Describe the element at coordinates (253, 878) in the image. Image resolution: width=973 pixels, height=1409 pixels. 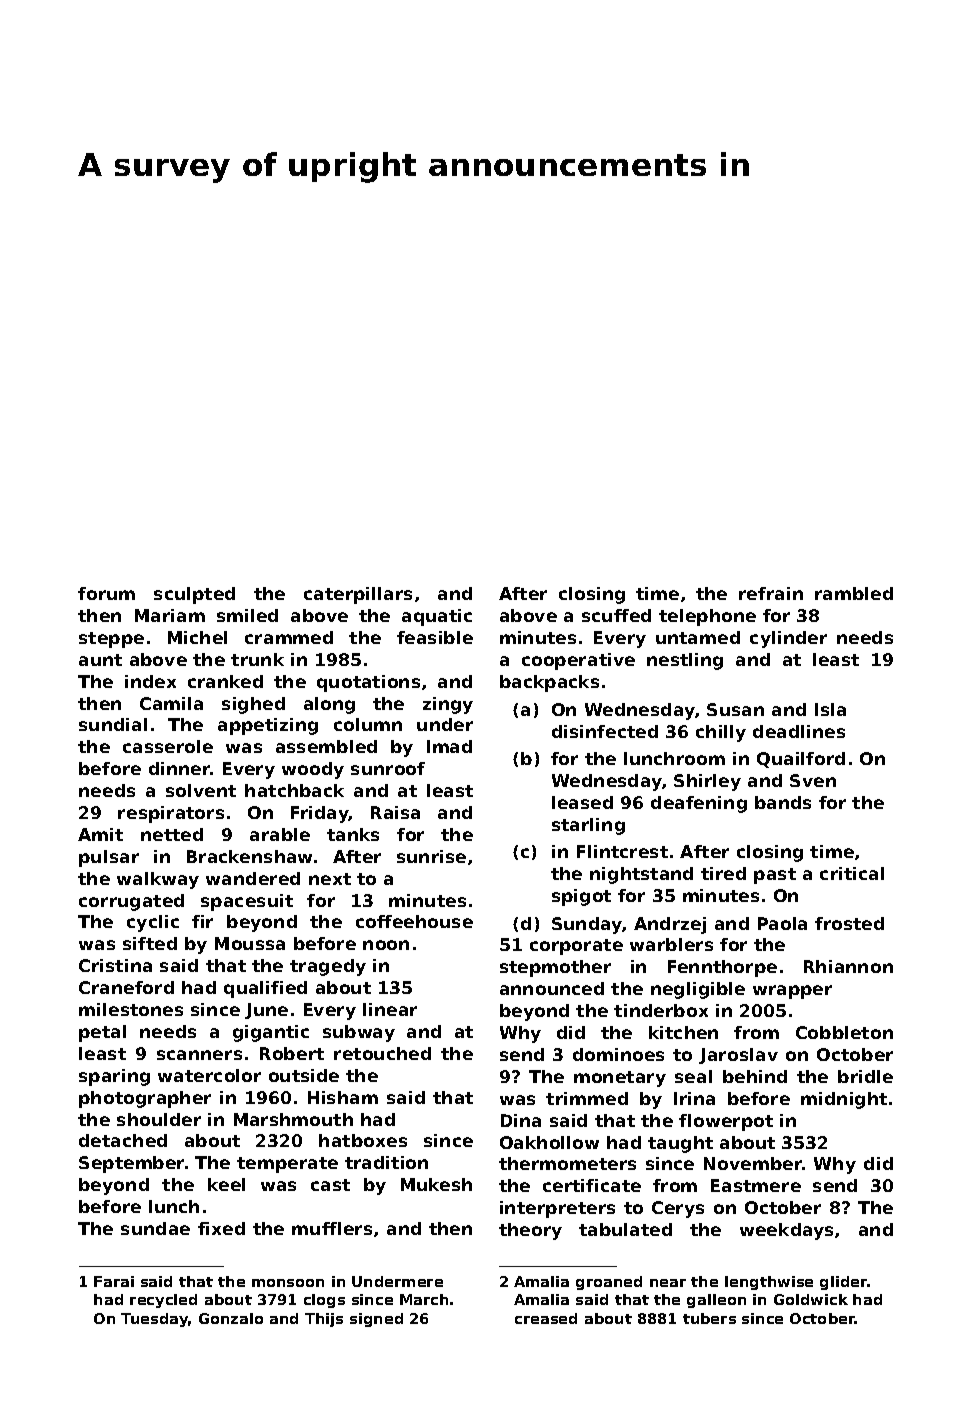
I see `wandered` at that location.
